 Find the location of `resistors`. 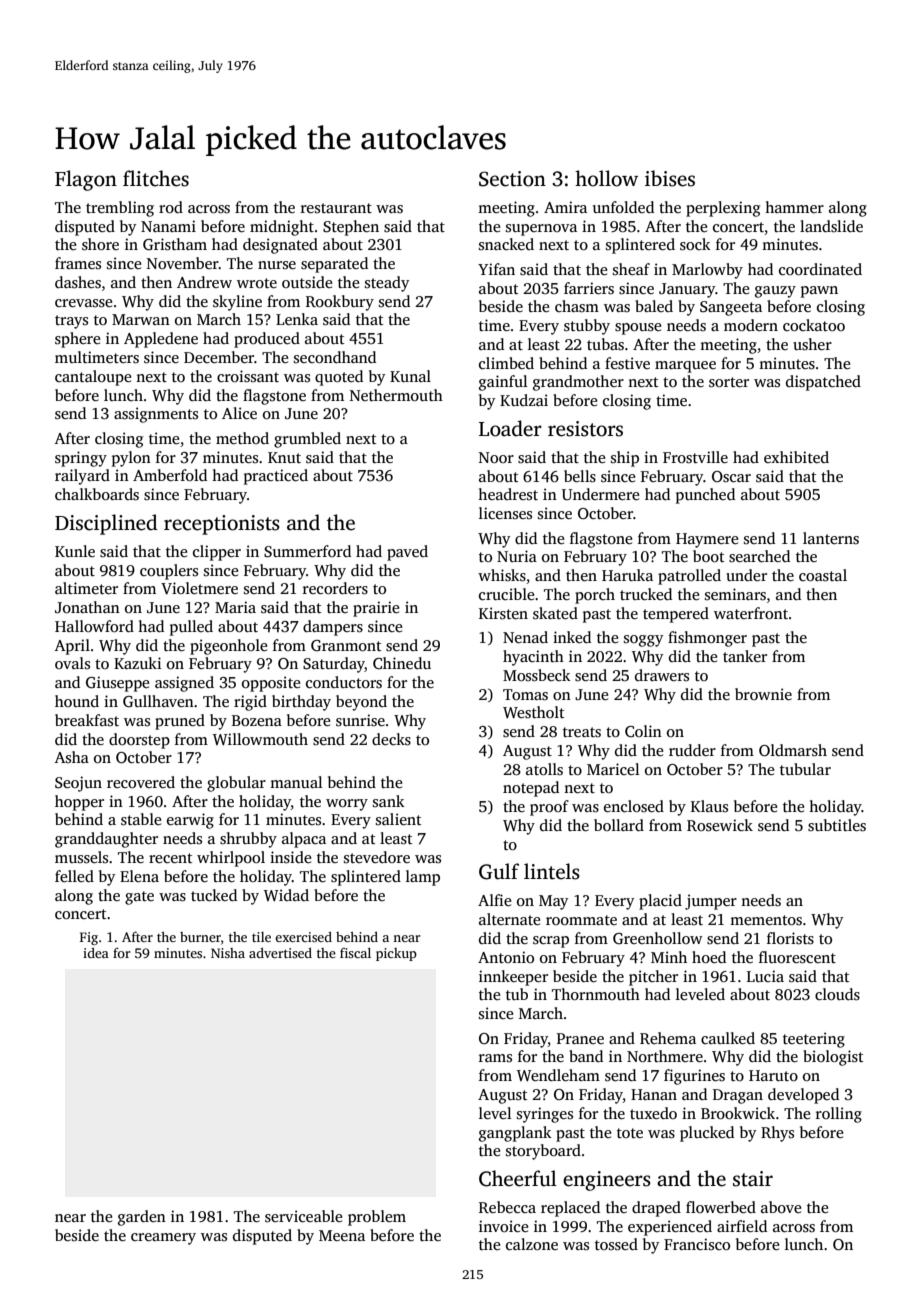

resistors is located at coordinates (585, 429).
